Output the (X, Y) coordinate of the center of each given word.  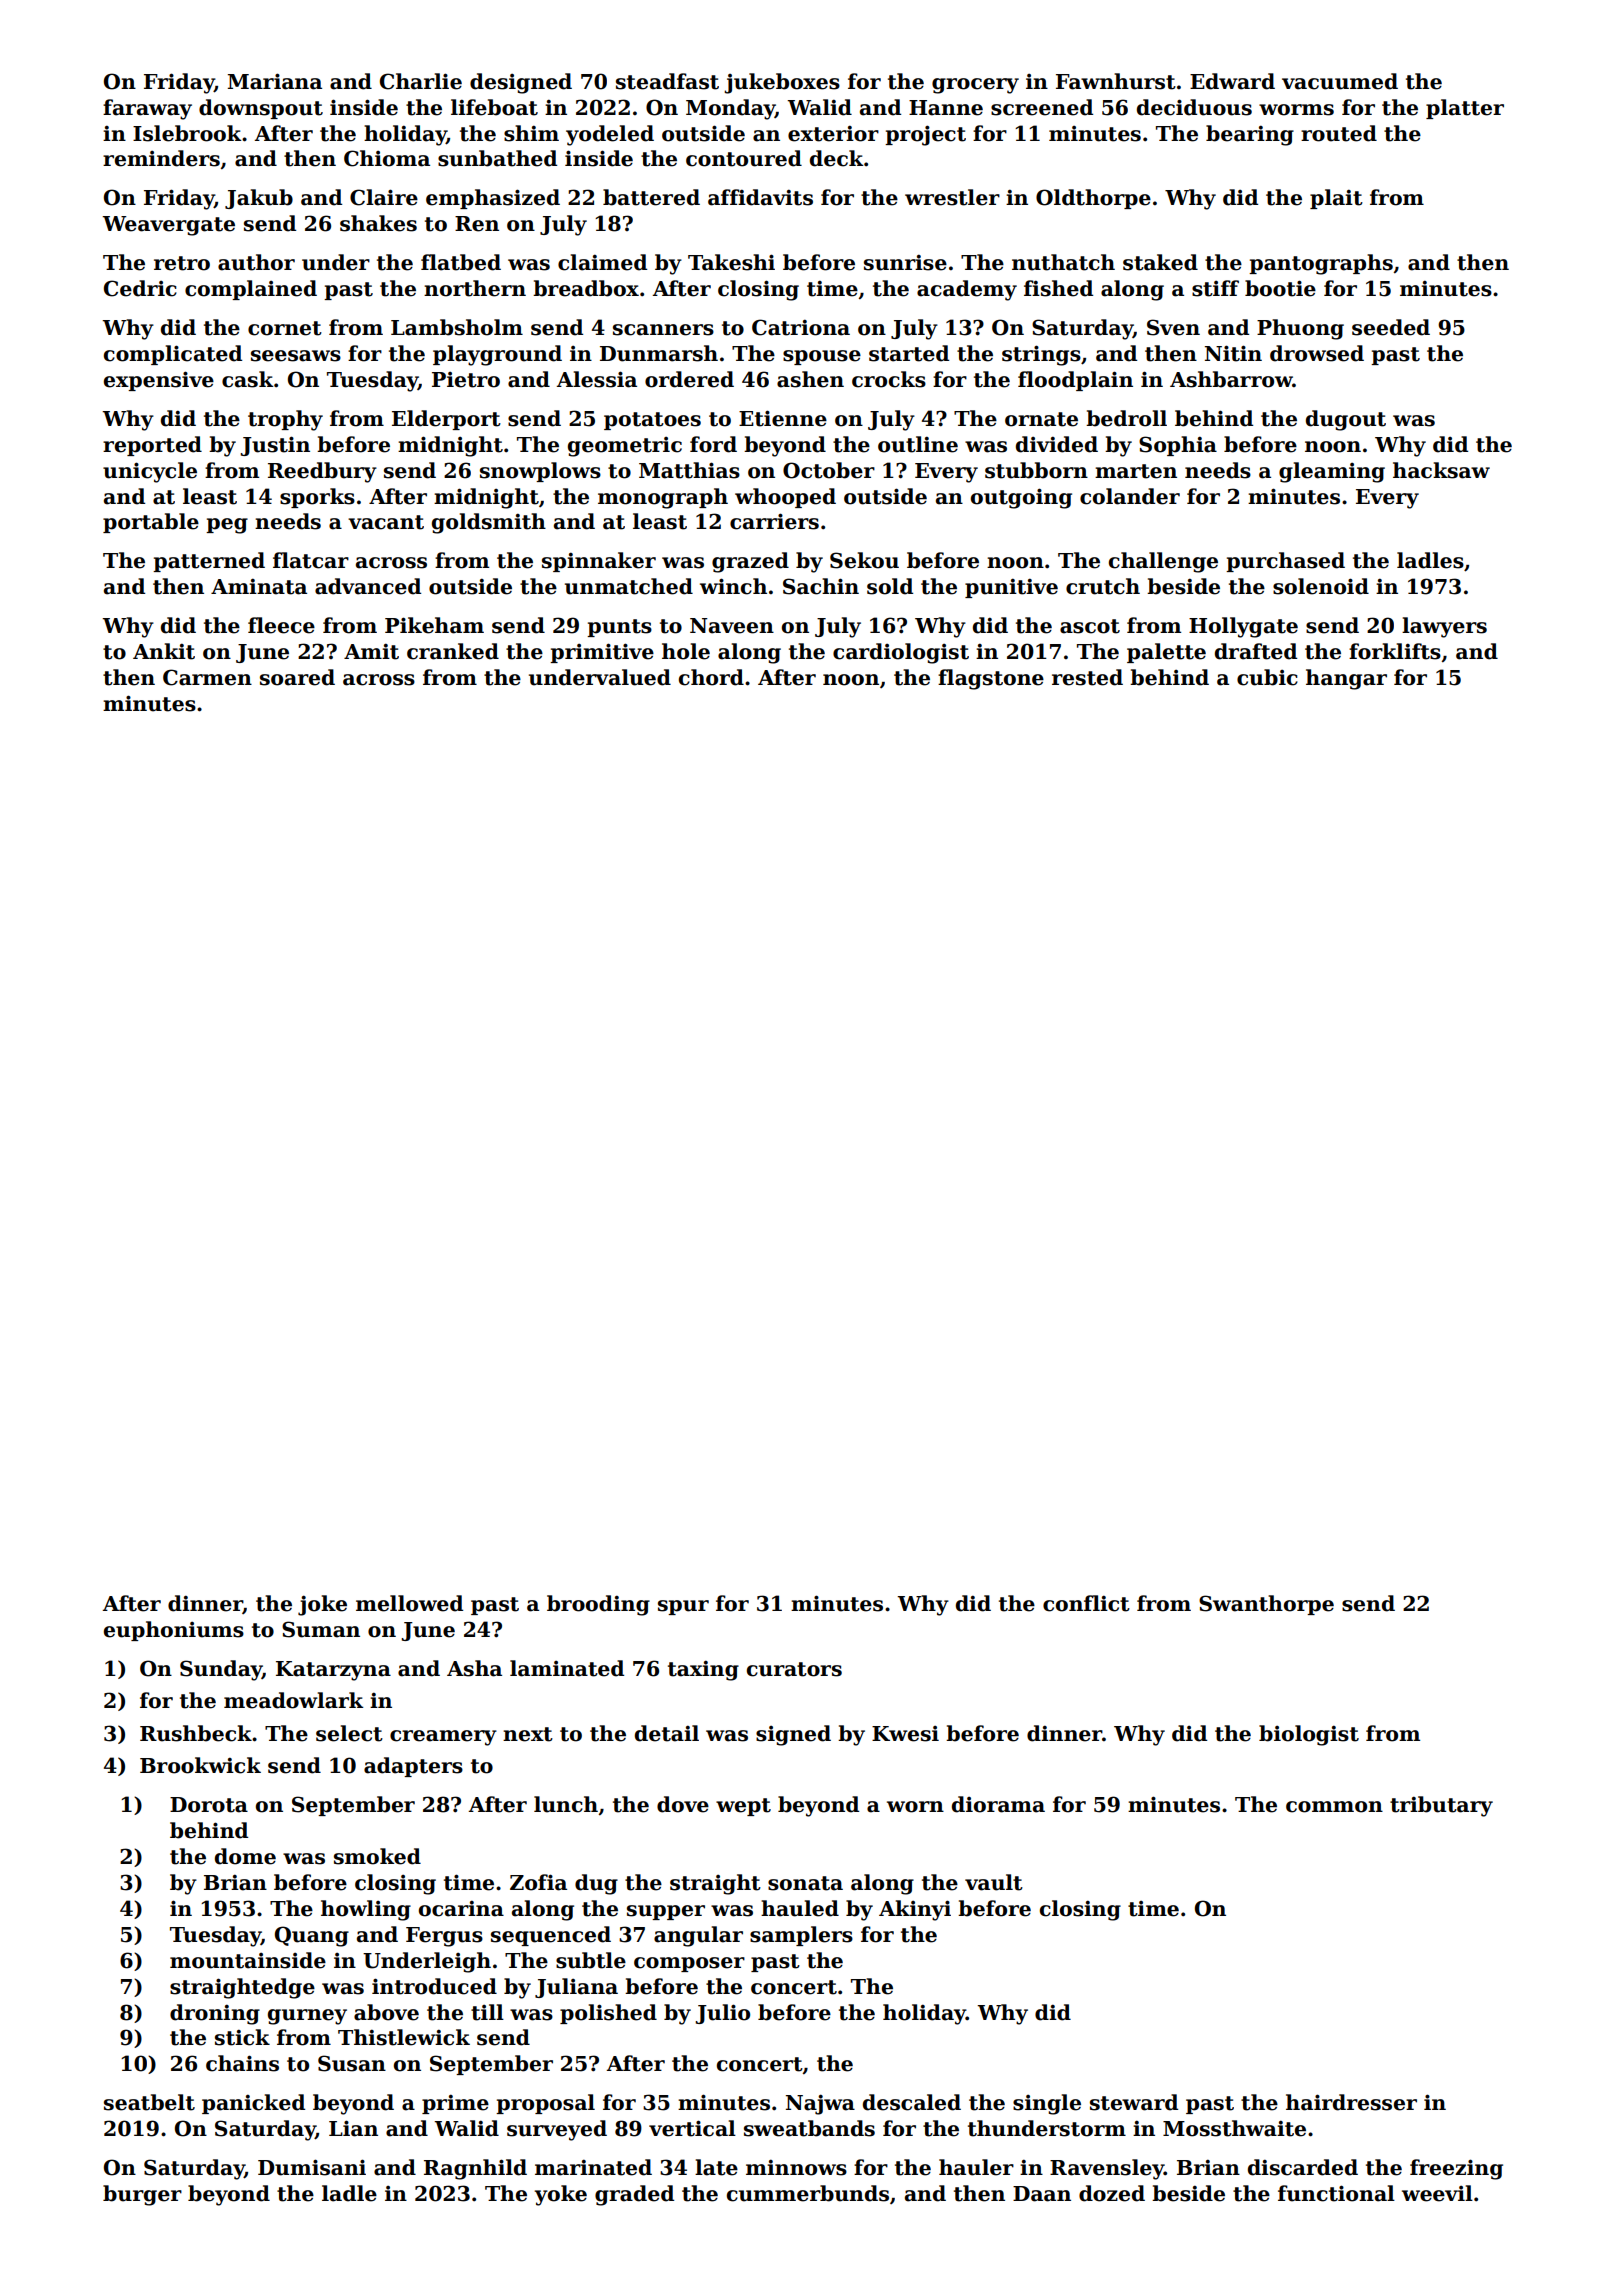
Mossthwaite (1234, 2128)
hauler (976, 2167)
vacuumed (1340, 81)
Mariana (275, 81)
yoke (561, 2195)
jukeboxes (782, 83)
